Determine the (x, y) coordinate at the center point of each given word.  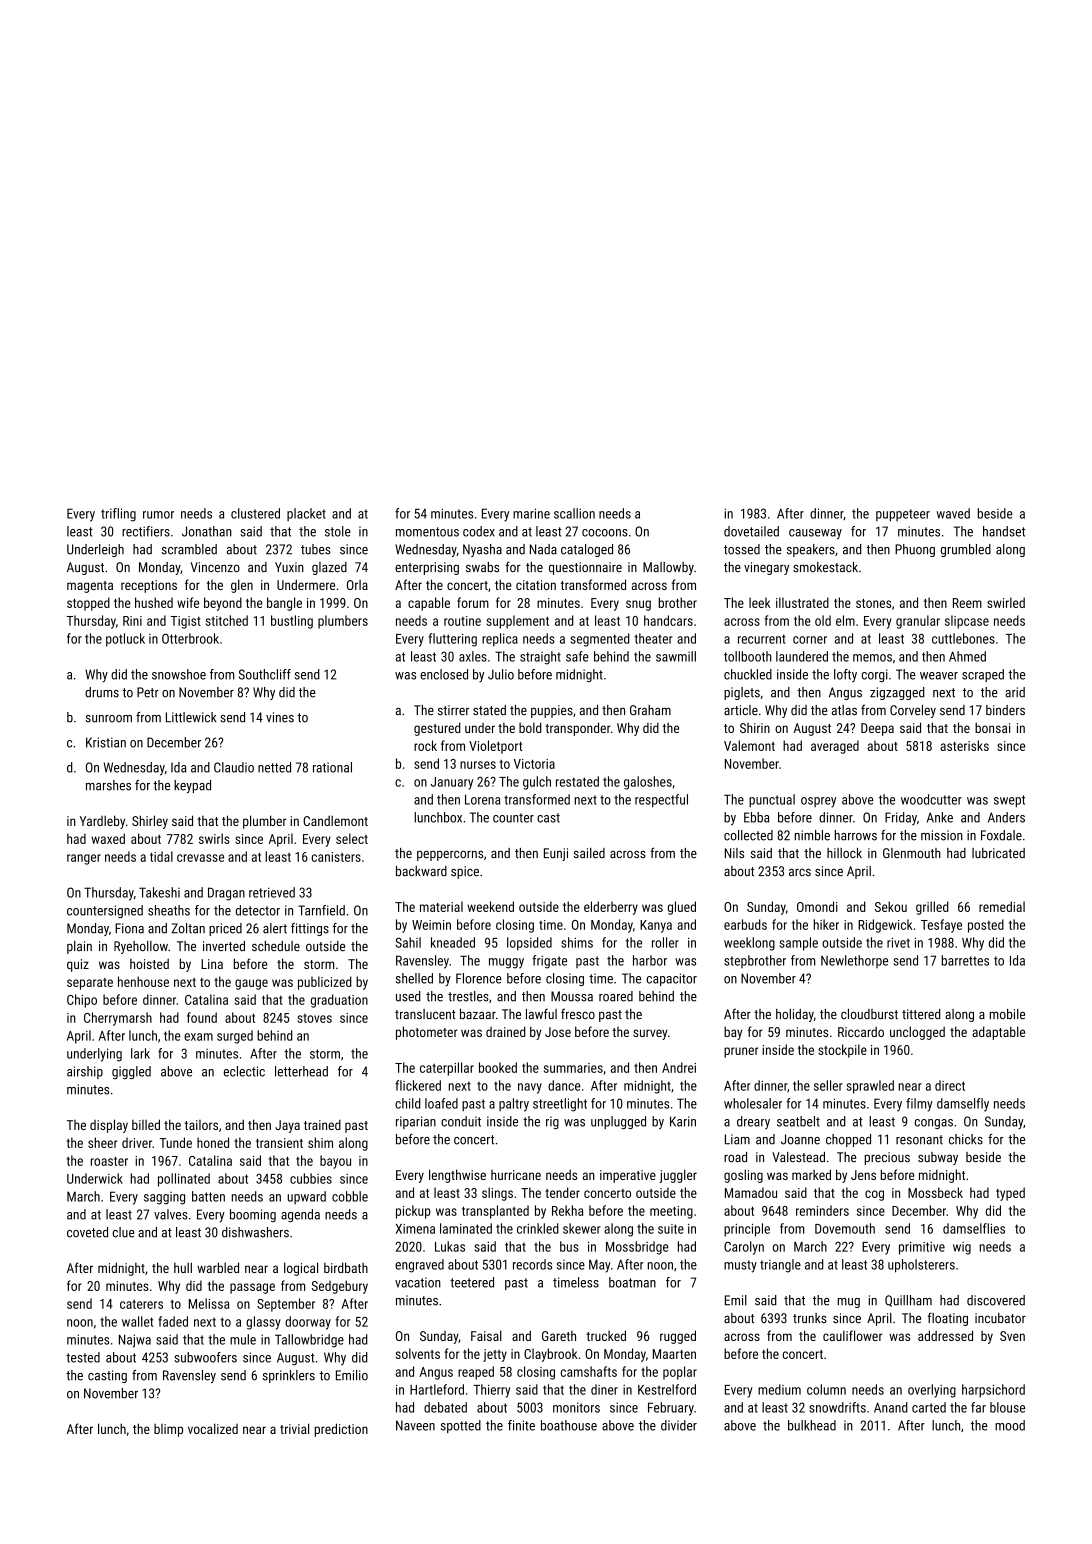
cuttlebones (963, 638)
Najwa (135, 1341)
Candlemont (335, 820)
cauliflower (852, 1335)
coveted (87, 1232)
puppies (552, 711)
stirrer (453, 710)
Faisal (486, 1335)
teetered (472, 1282)
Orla (357, 585)
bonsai (992, 727)
